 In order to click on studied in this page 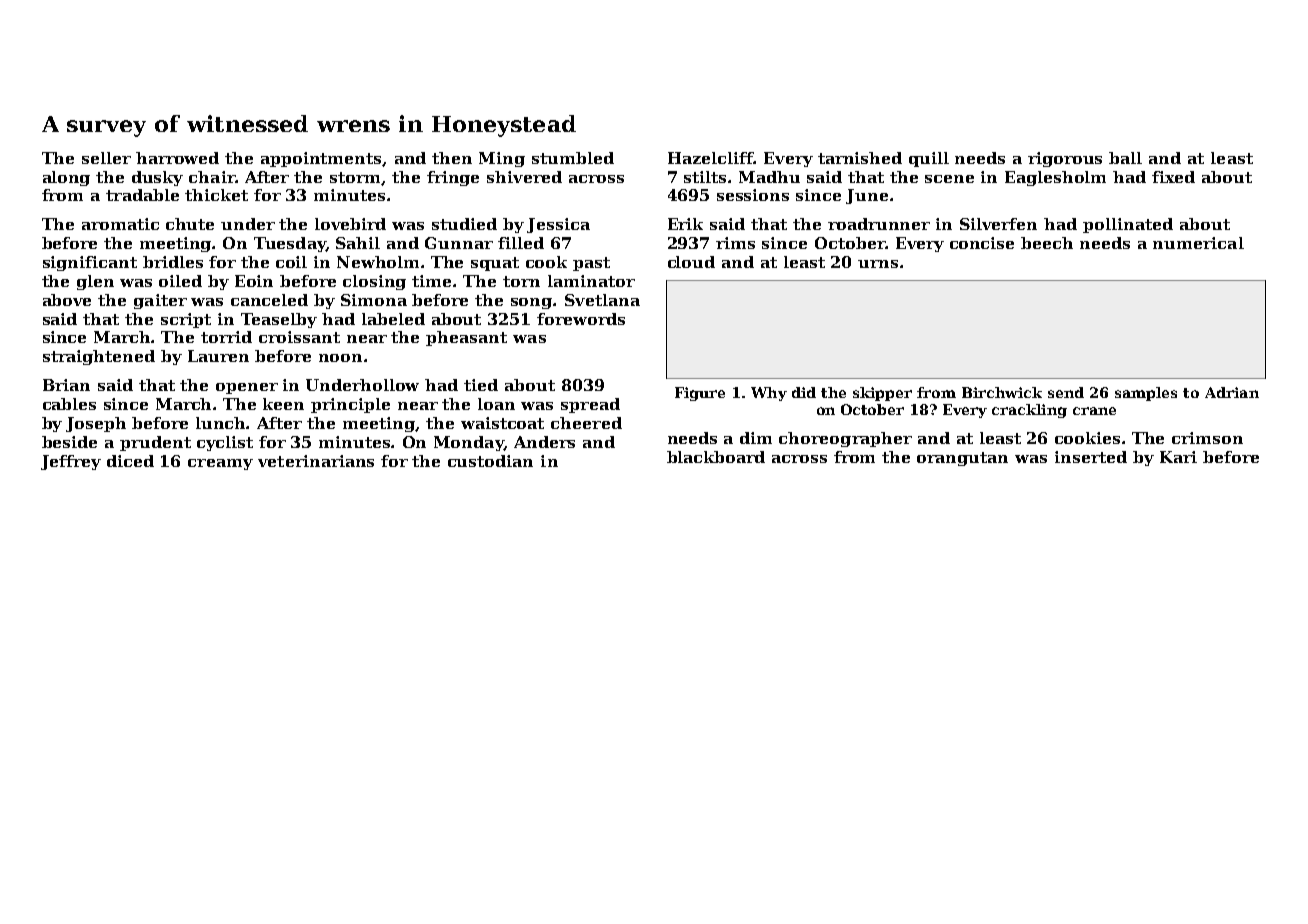, I will do `click(464, 224)`.
